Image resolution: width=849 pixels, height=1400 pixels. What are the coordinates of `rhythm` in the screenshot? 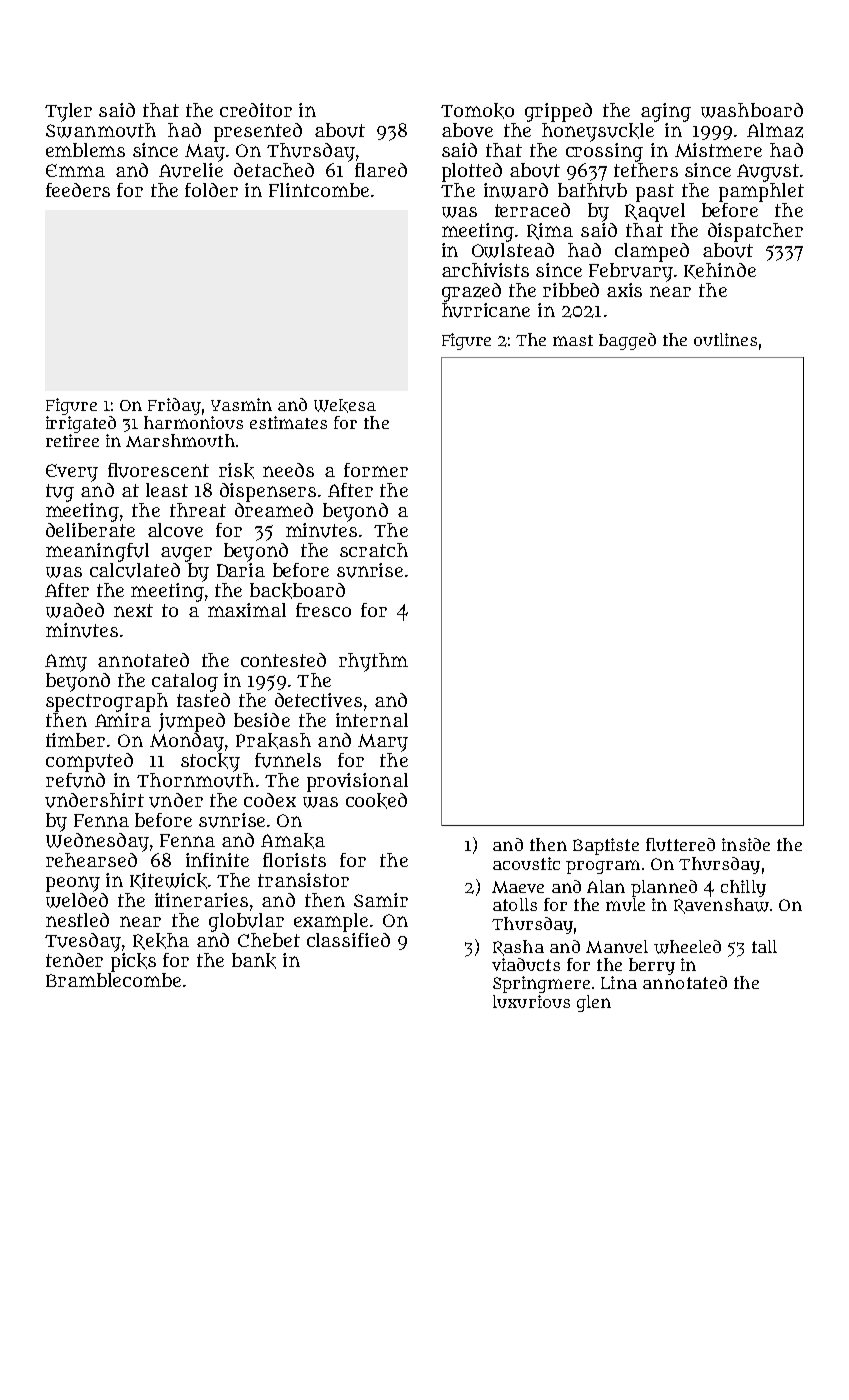 It's located at (373, 662).
